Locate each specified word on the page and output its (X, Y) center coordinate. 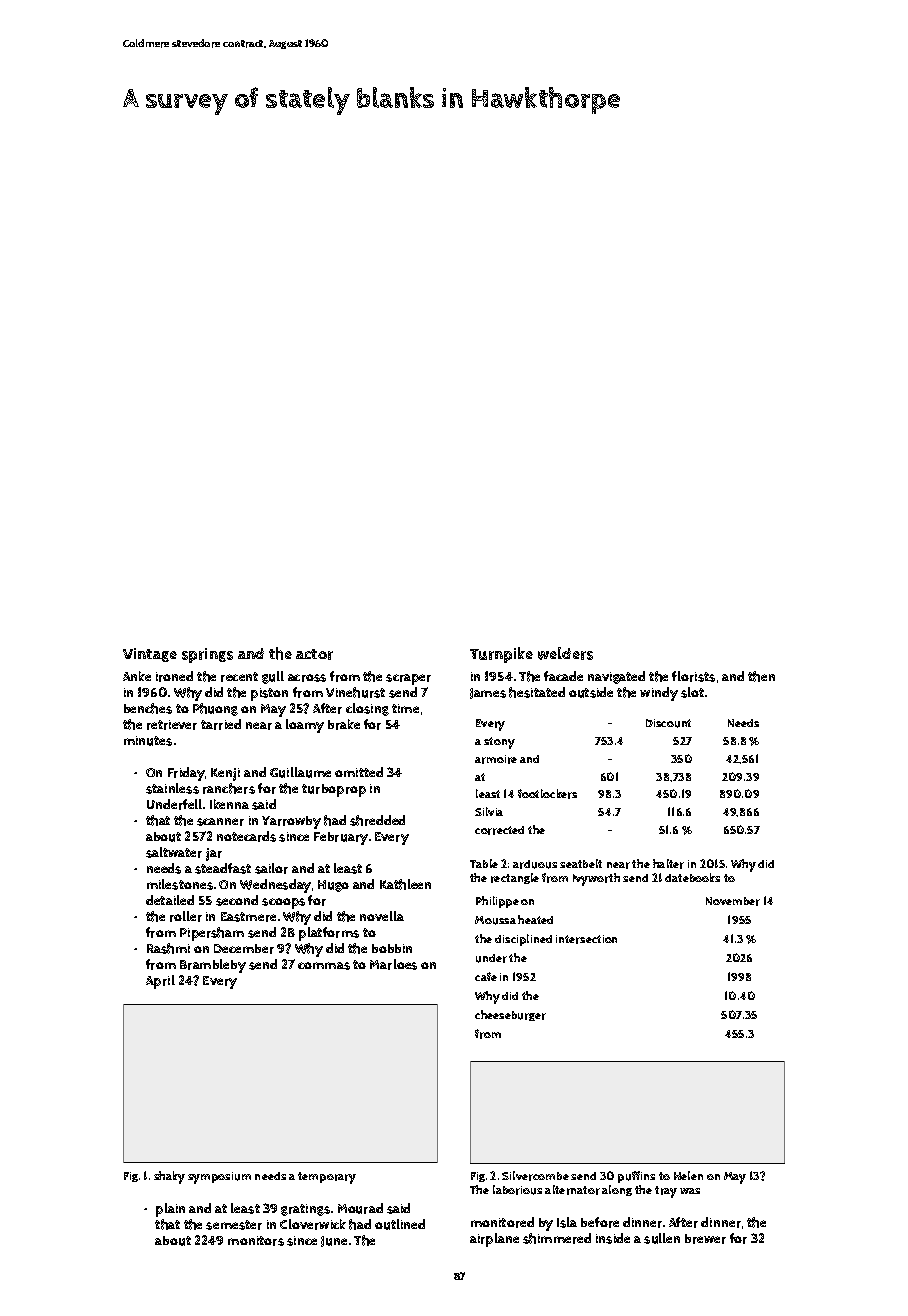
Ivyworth (596, 879)
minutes (148, 741)
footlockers (547, 794)
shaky (169, 1177)
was (690, 1191)
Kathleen (405, 884)
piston (269, 694)
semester (234, 1225)
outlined (400, 1224)
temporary (327, 1178)
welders (565, 653)
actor (314, 654)
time (405, 708)
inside (613, 1238)
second (237, 900)
